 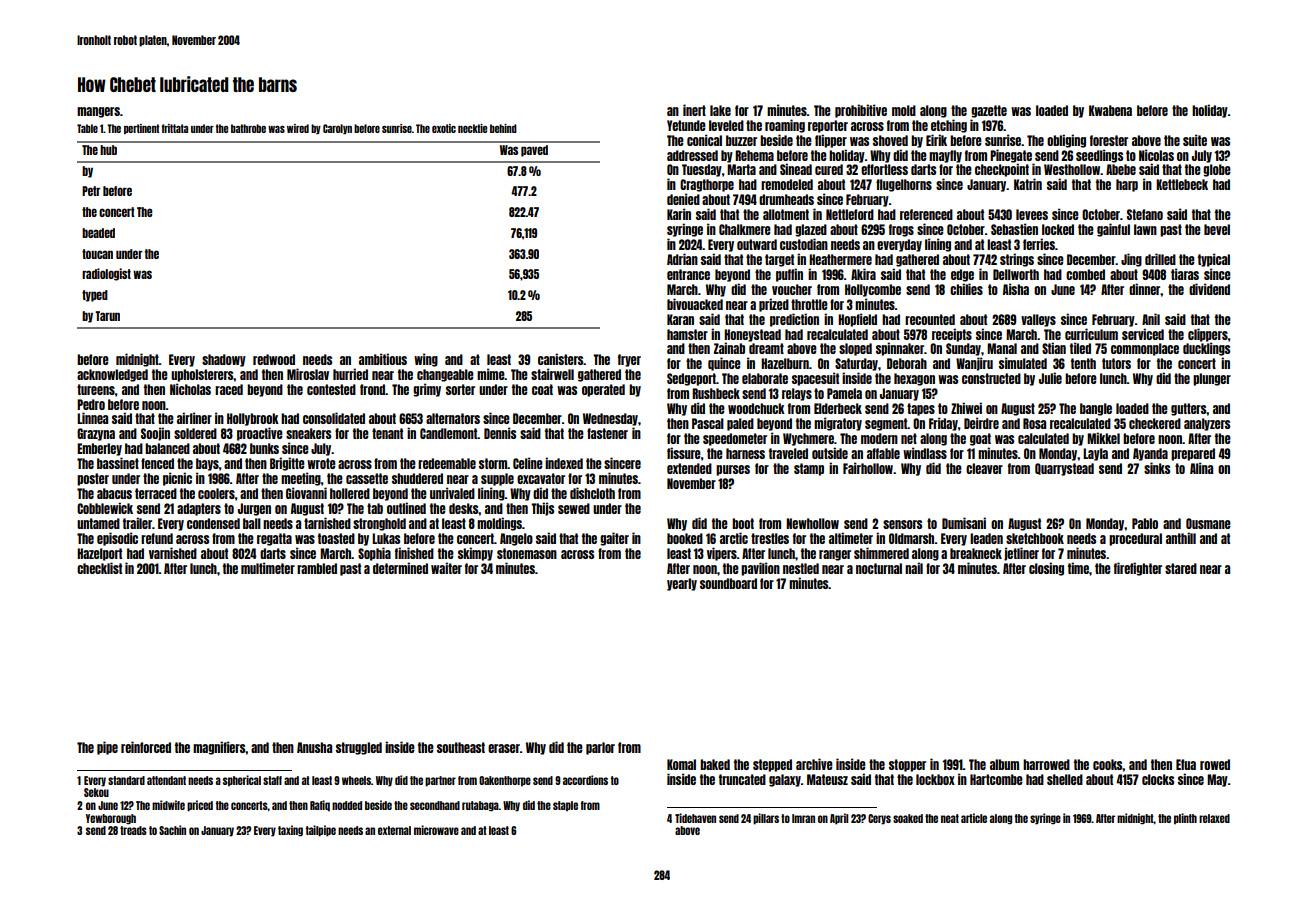 I want to click on desks, so click(x=464, y=508).
